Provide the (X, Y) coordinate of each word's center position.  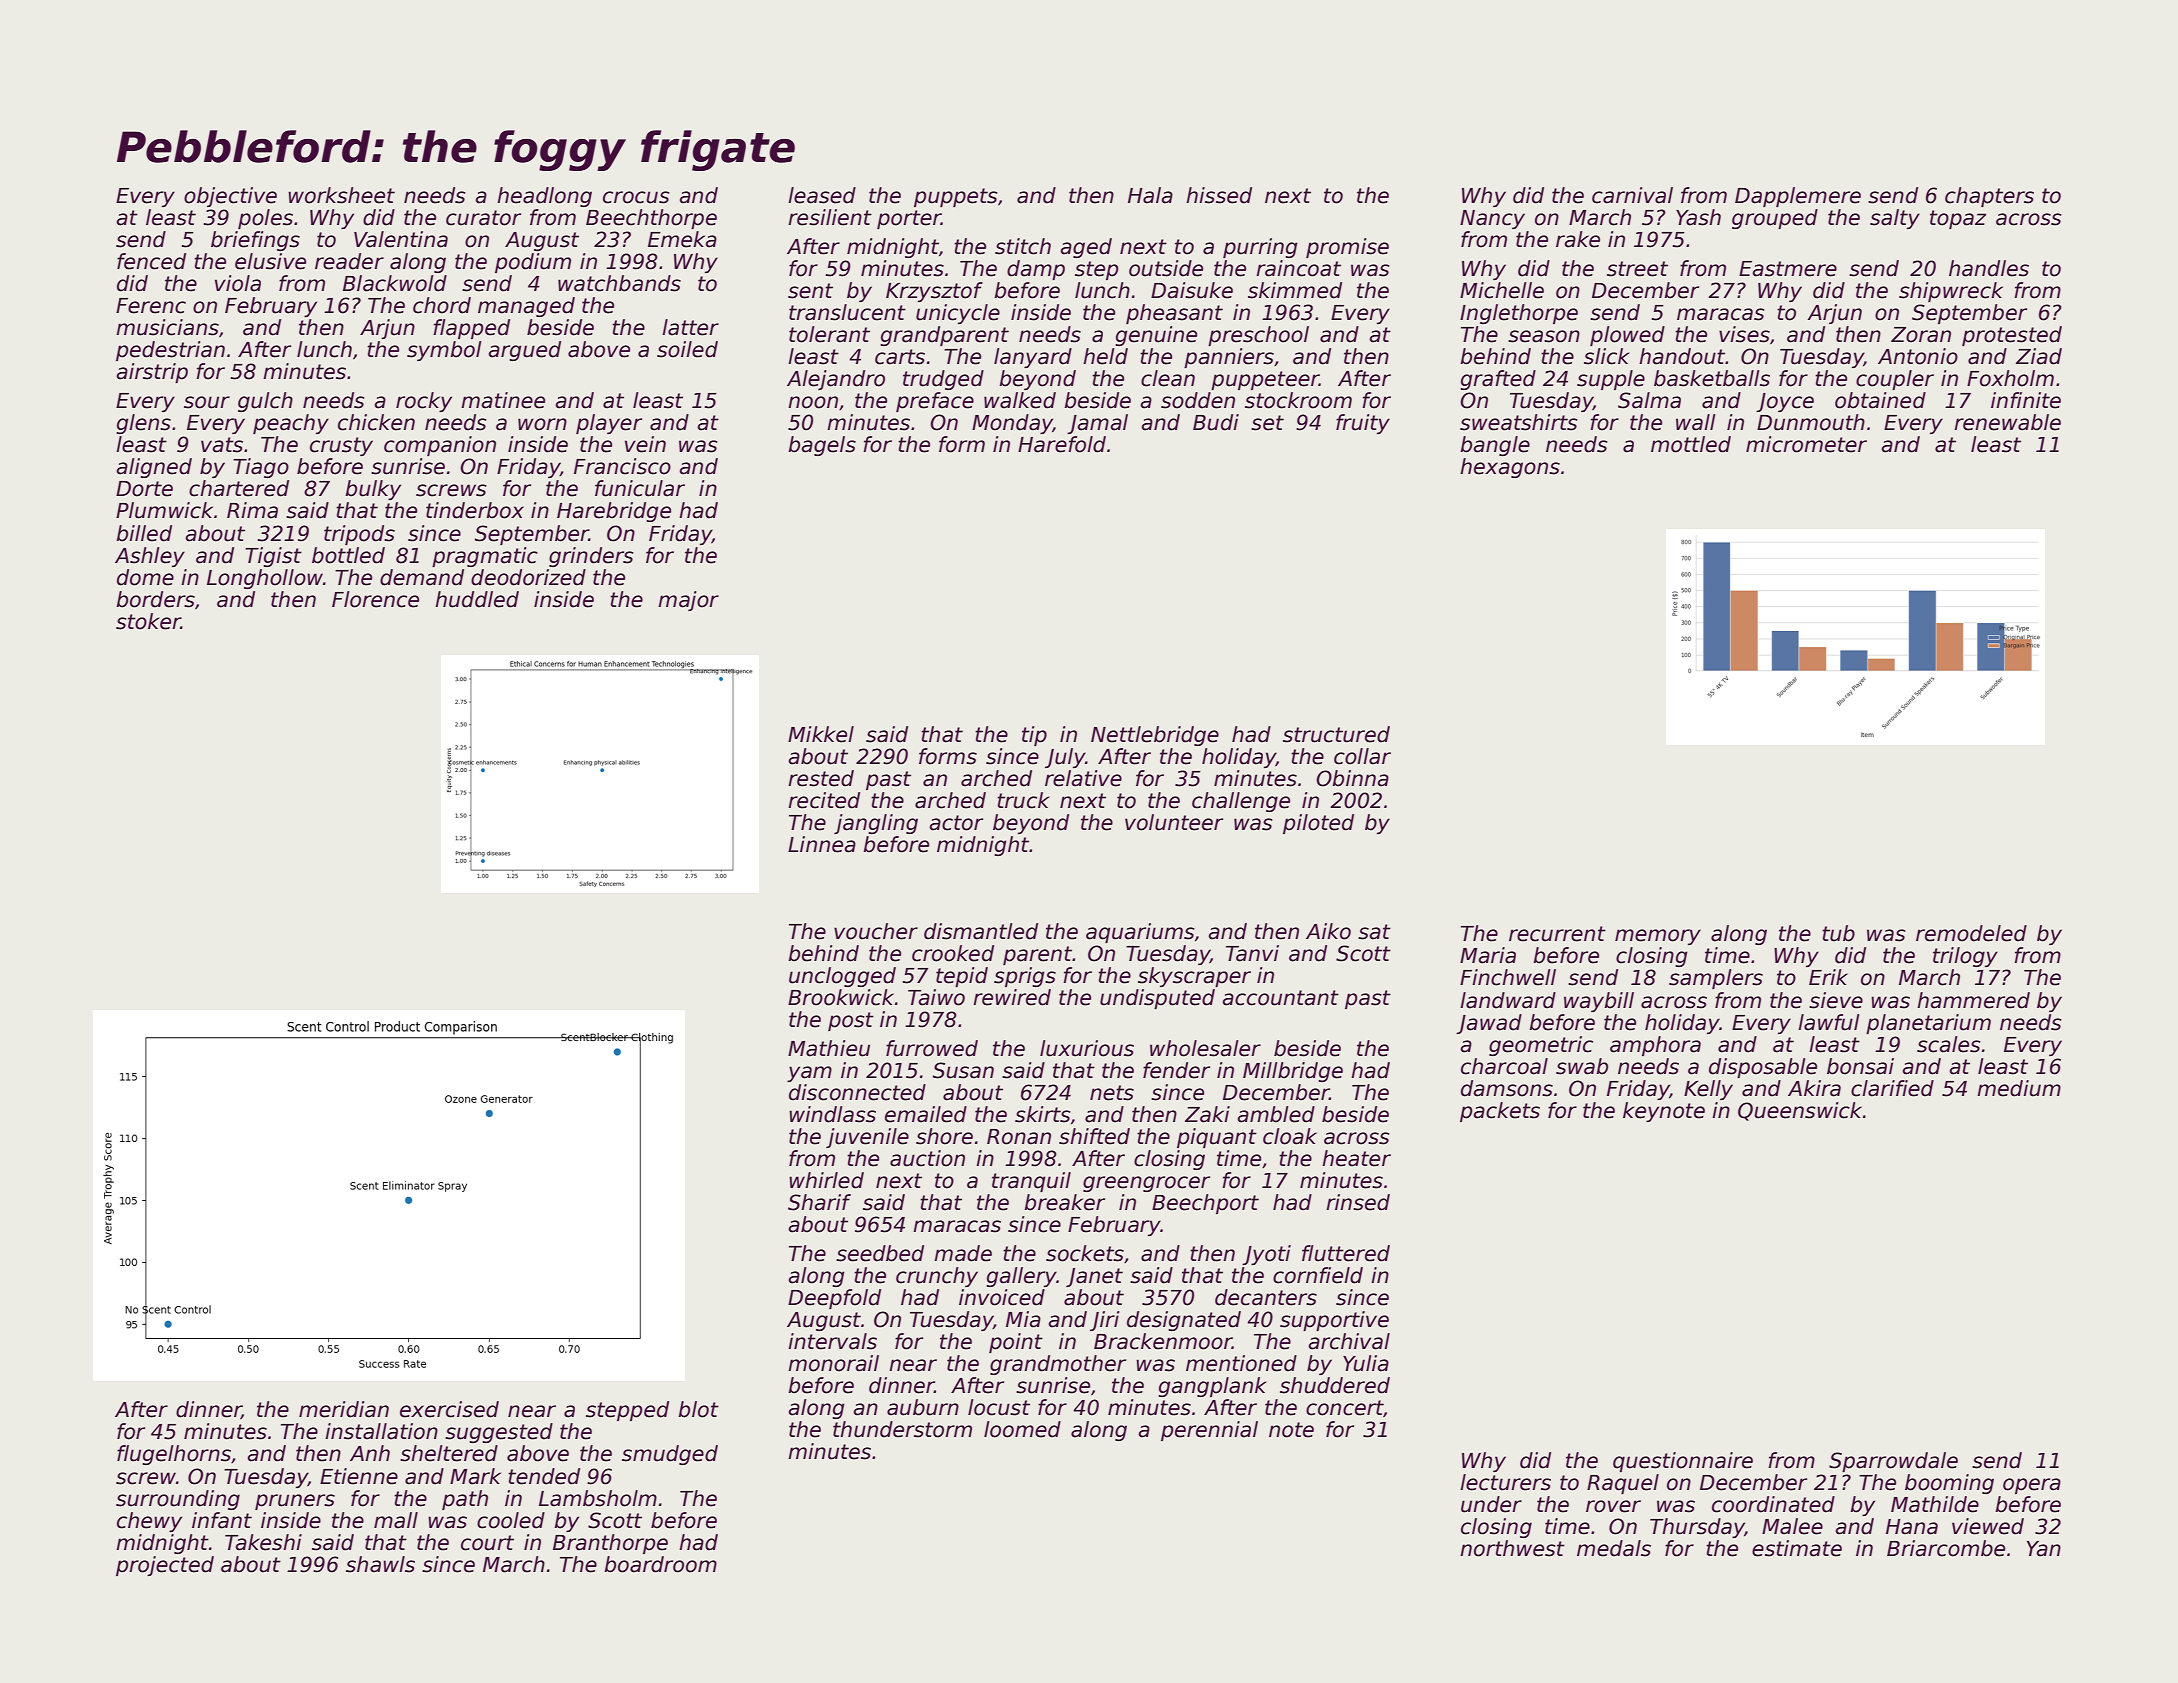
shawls (380, 1564)
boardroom (660, 1564)
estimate (1797, 1548)
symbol (444, 351)
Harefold (1062, 444)
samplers (1716, 979)
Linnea (822, 844)
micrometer (1806, 444)
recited (824, 800)
